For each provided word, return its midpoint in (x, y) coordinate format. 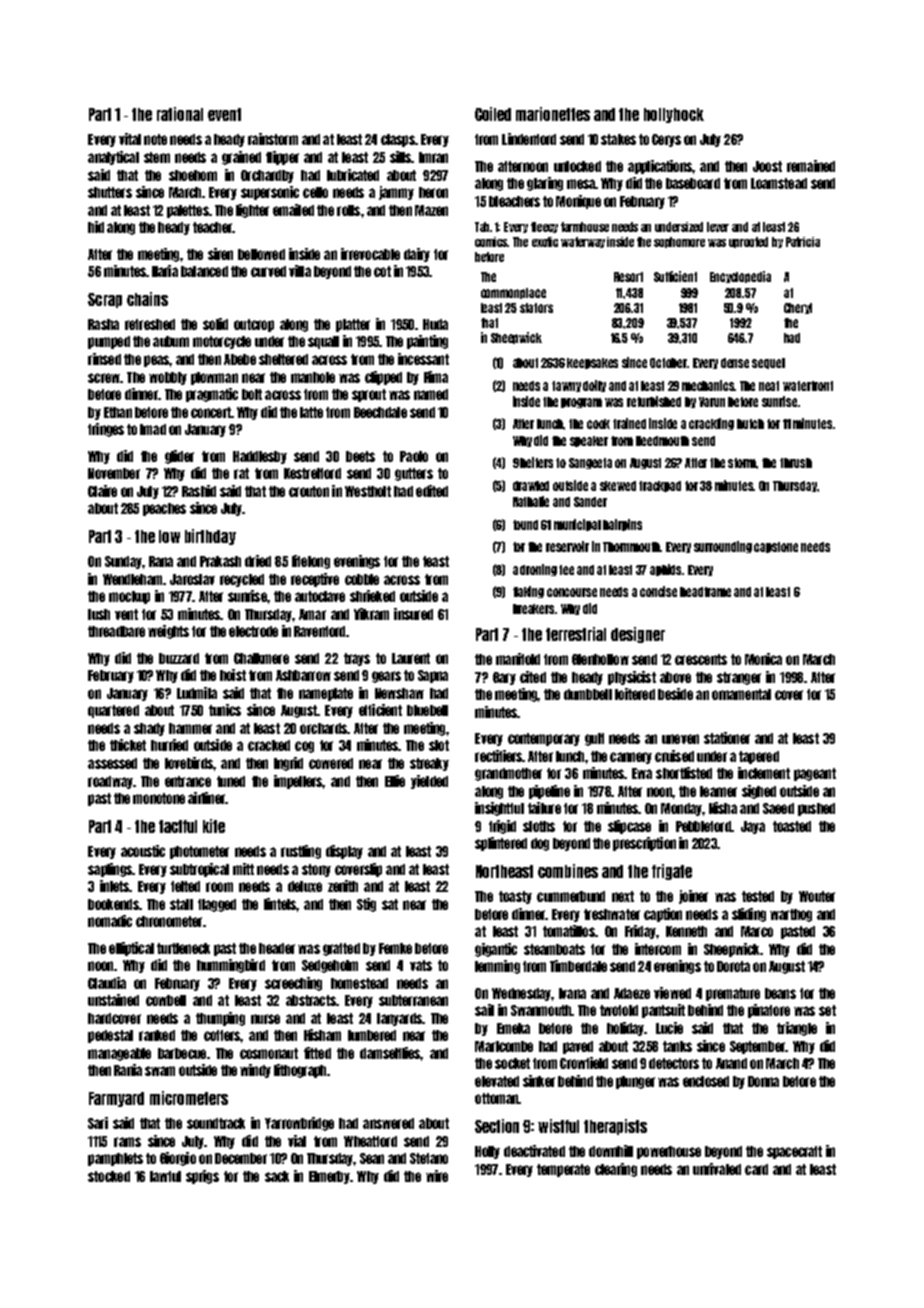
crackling (711, 424)
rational (180, 114)
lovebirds (189, 763)
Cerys (666, 140)
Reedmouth (662, 441)
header (277, 948)
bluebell (427, 710)
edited (432, 491)
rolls (348, 210)
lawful (165, 1176)
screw (104, 378)
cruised (674, 756)
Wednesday (521, 994)
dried (258, 561)
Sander (590, 502)
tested (758, 896)
